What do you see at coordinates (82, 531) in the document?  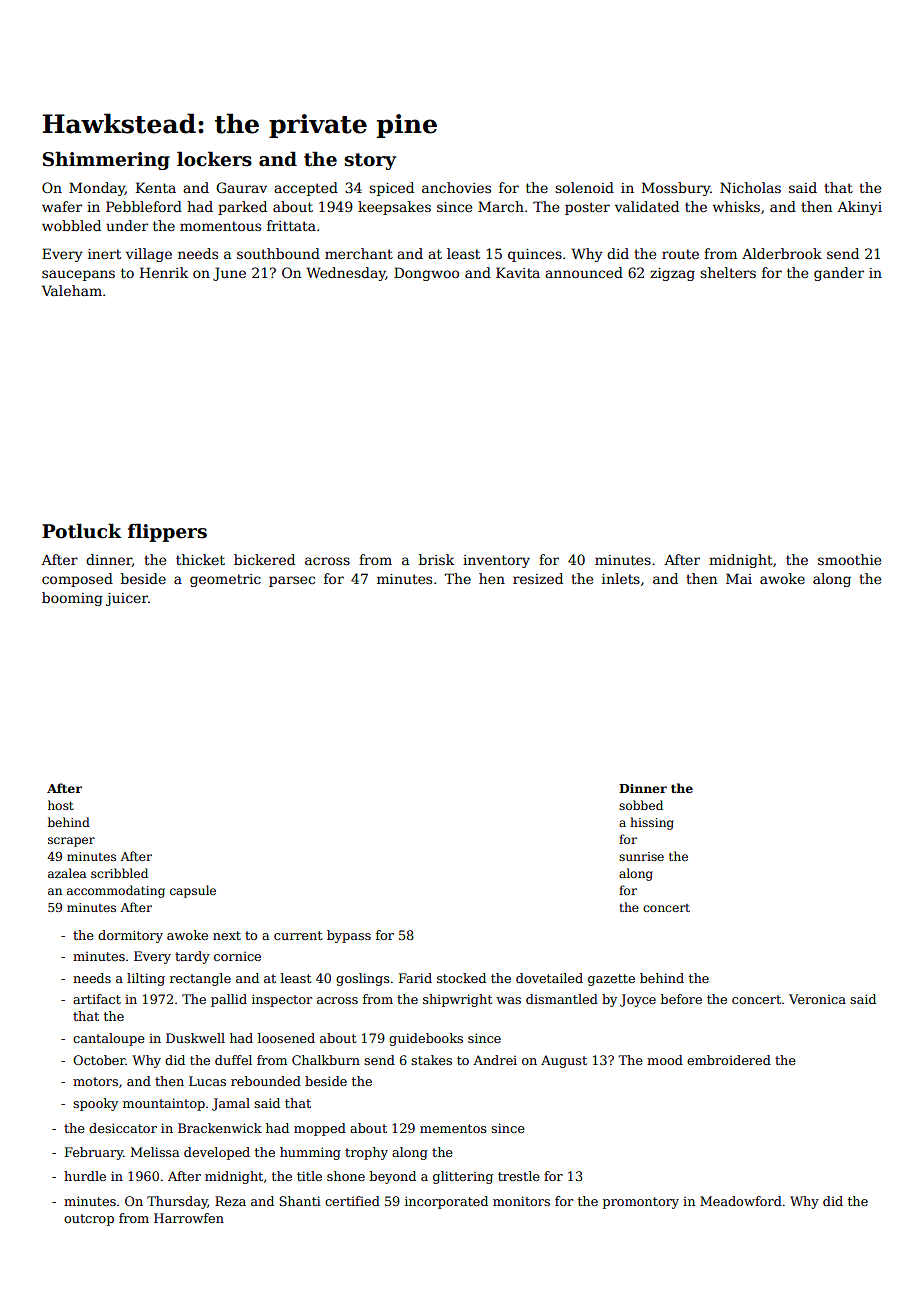 I see `Potluck` at bounding box center [82, 531].
